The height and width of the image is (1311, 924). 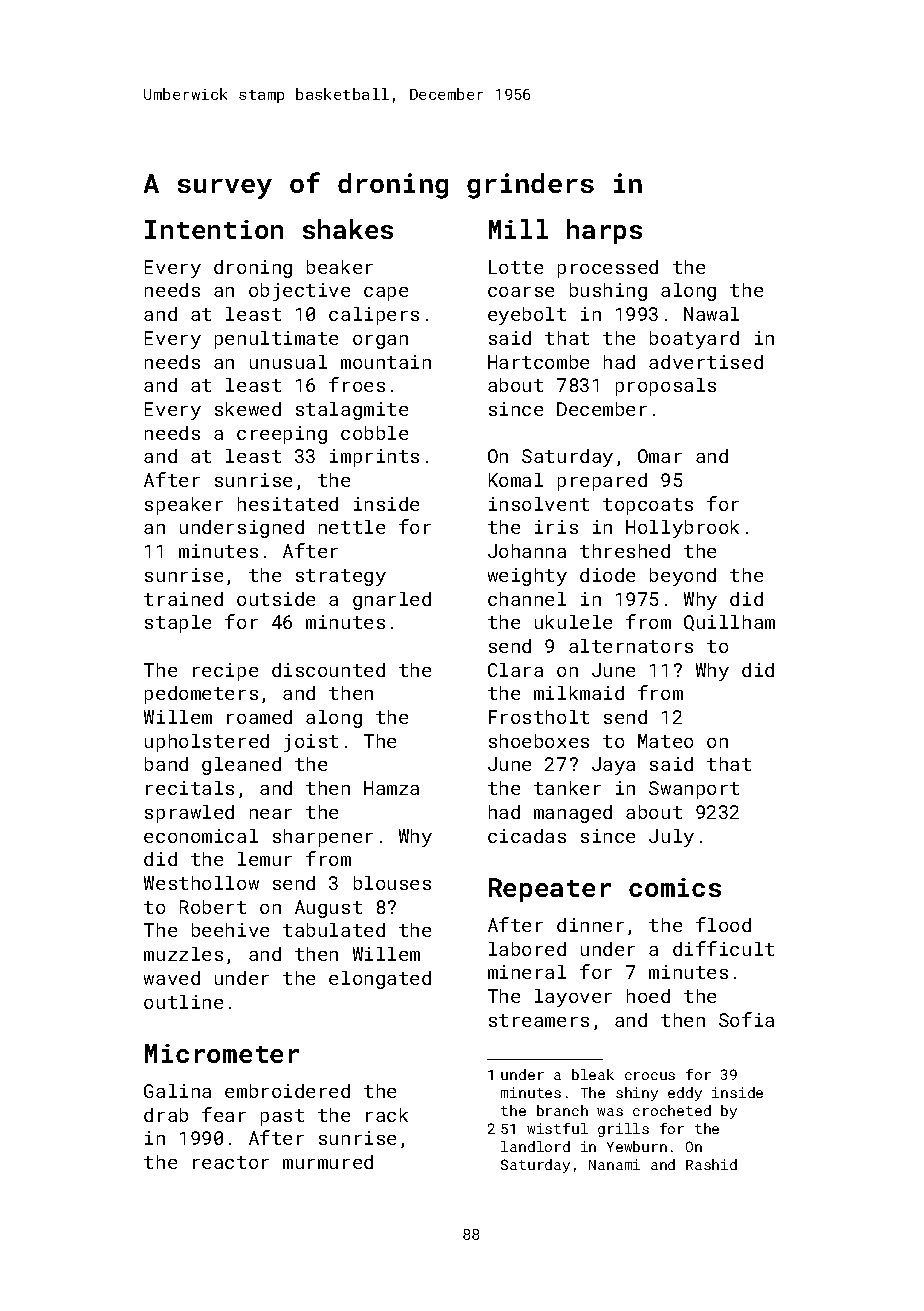 What do you see at coordinates (348, 229) in the image?
I see `shakes` at bounding box center [348, 229].
